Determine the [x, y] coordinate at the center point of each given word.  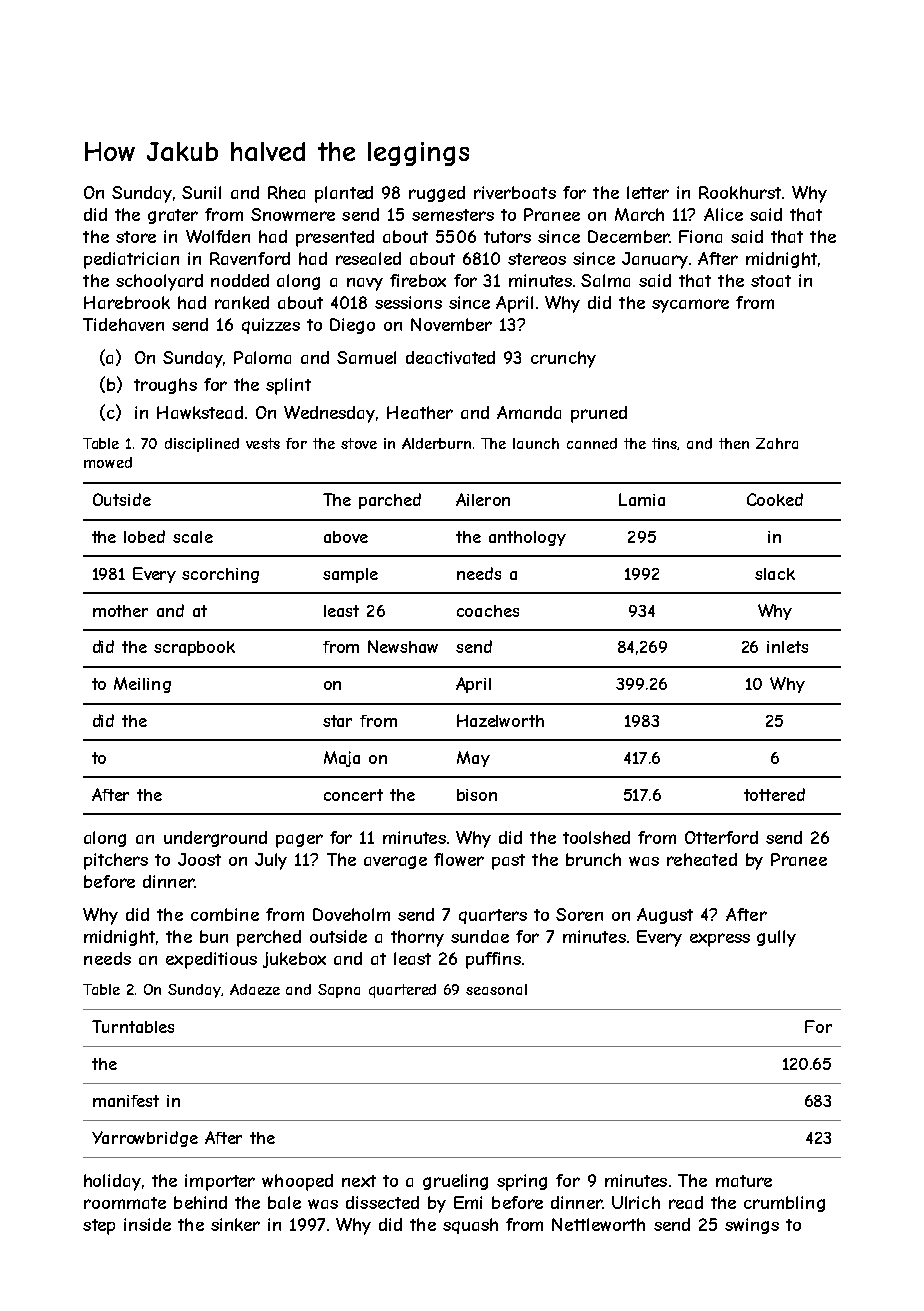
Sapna [339, 991]
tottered [774, 794]
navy [365, 284]
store [136, 237]
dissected [382, 1202]
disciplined [202, 445]
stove [359, 443]
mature [744, 1181]
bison [477, 795]
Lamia [642, 499]
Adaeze [255, 989]
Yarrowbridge [145, 1139]
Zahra [777, 443]
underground [215, 839]
